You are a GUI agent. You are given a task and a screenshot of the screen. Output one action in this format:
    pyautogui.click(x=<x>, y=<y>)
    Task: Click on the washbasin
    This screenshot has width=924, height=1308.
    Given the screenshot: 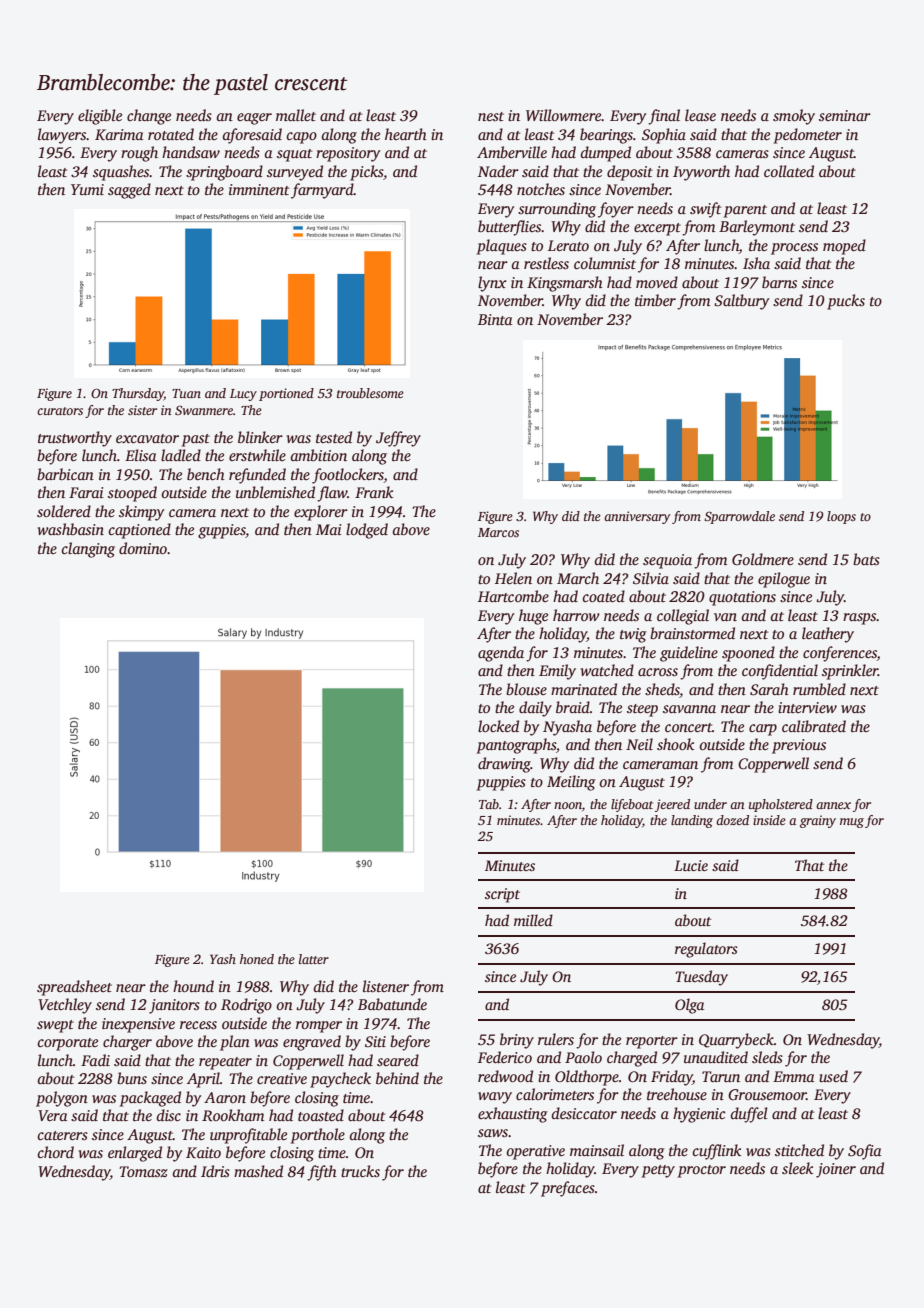 What is the action you would take?
    pyautogui.click(x=71, y=529)
